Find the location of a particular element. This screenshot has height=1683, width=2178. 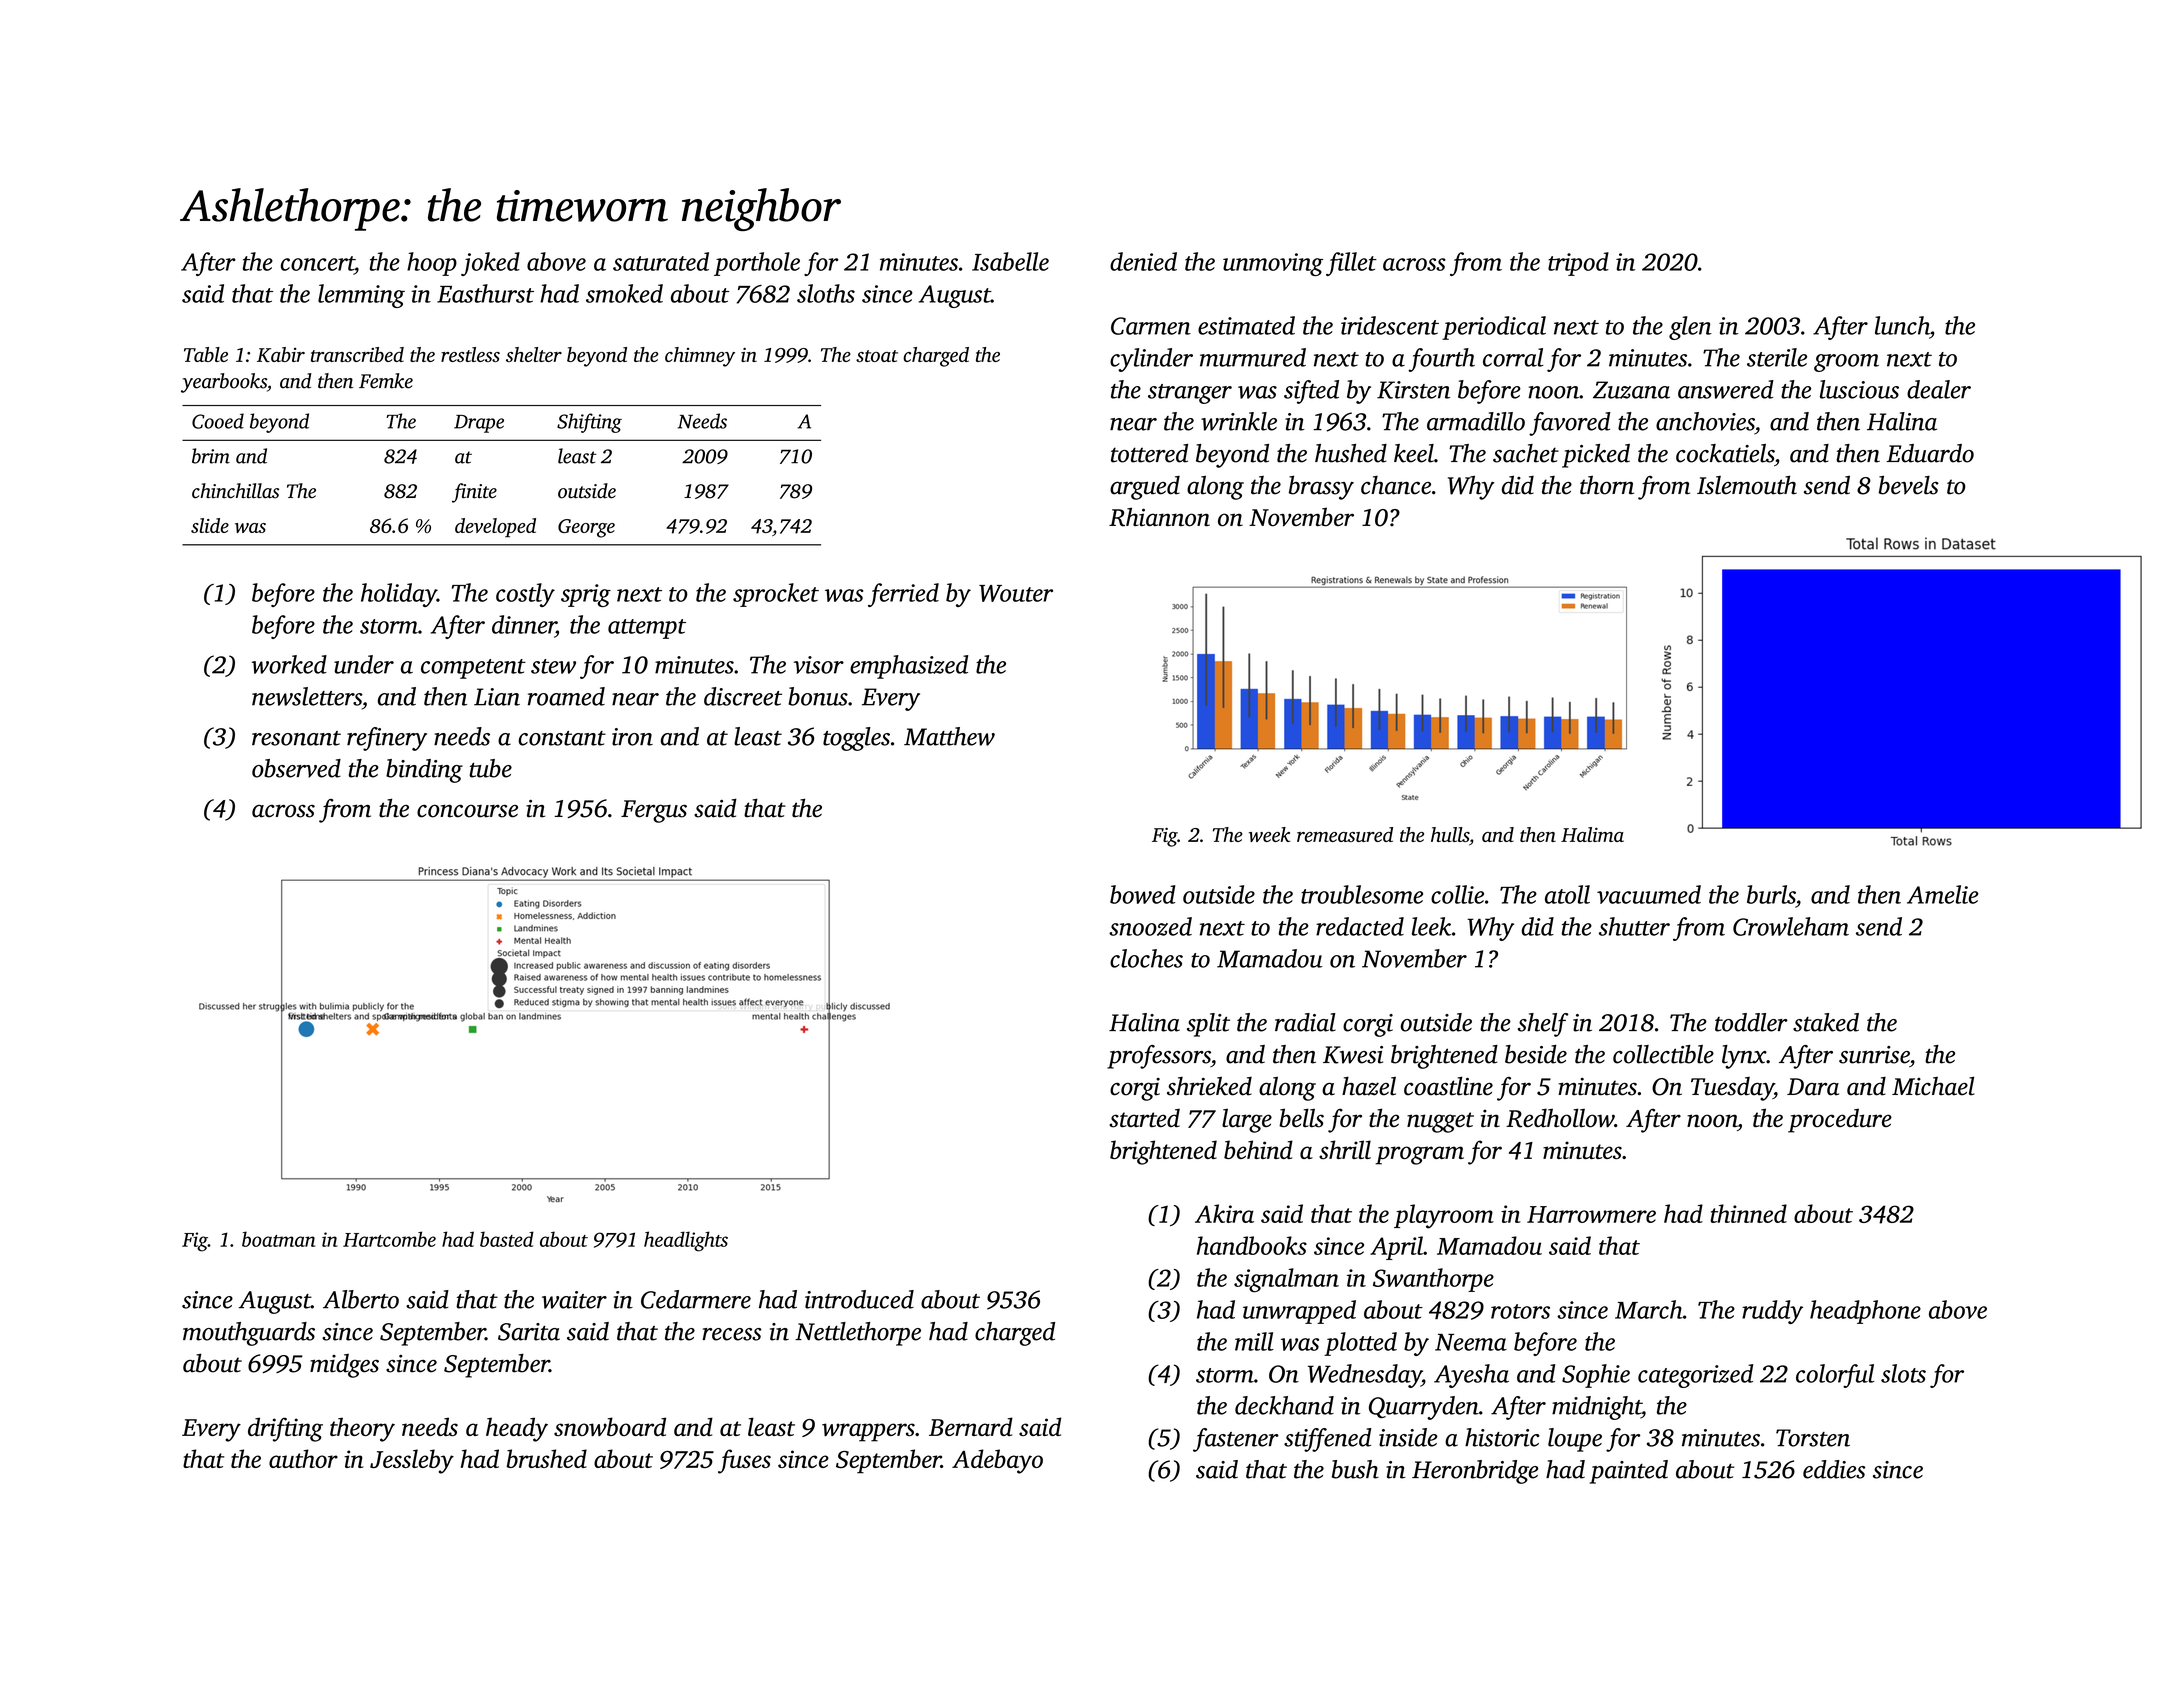

Isabelle is located at coordinates (1010, 261).
